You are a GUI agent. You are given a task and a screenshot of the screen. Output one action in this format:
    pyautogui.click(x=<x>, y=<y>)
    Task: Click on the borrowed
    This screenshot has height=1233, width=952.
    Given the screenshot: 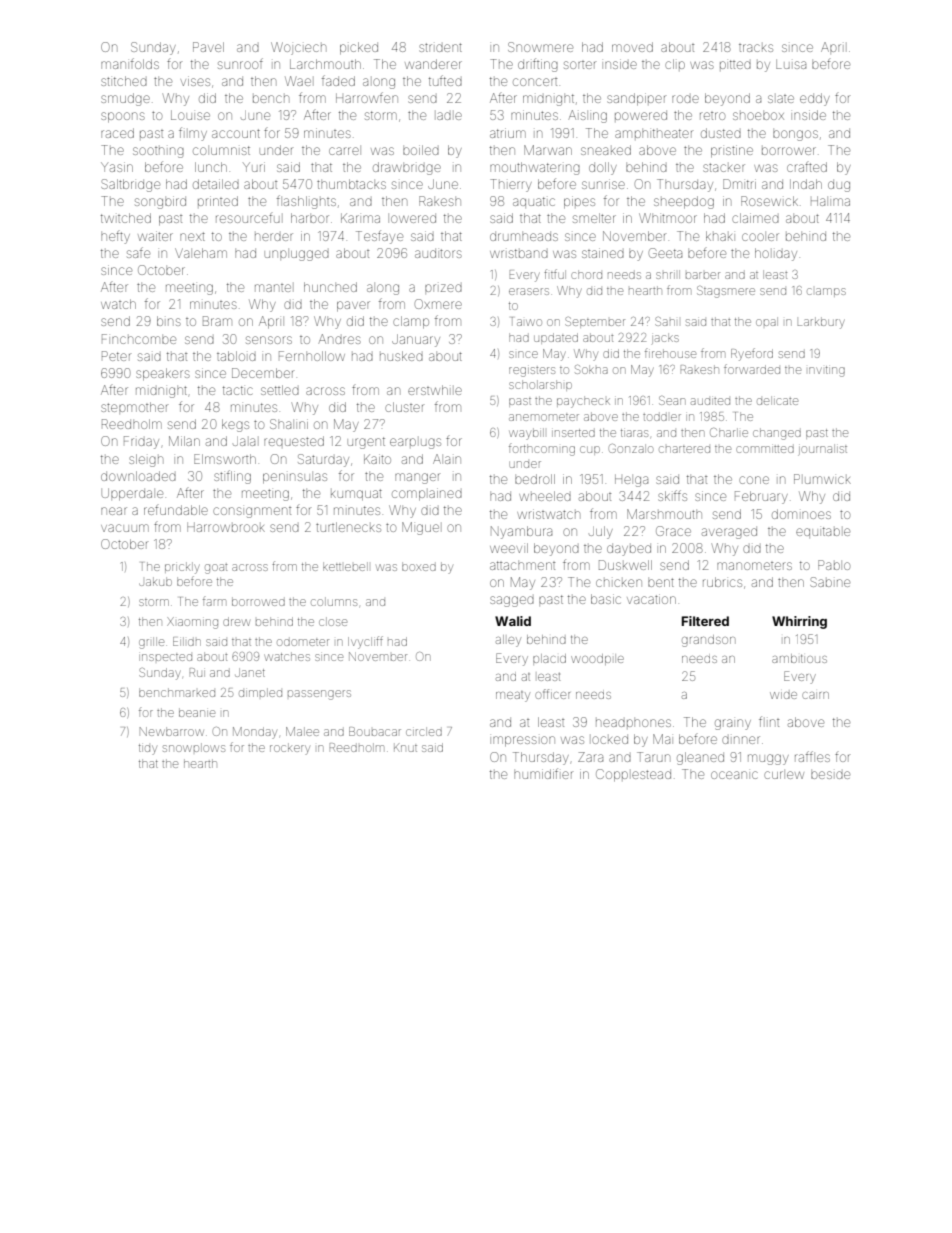 What is the action you would take?
    pyautogui.click(x=258, y=601)
